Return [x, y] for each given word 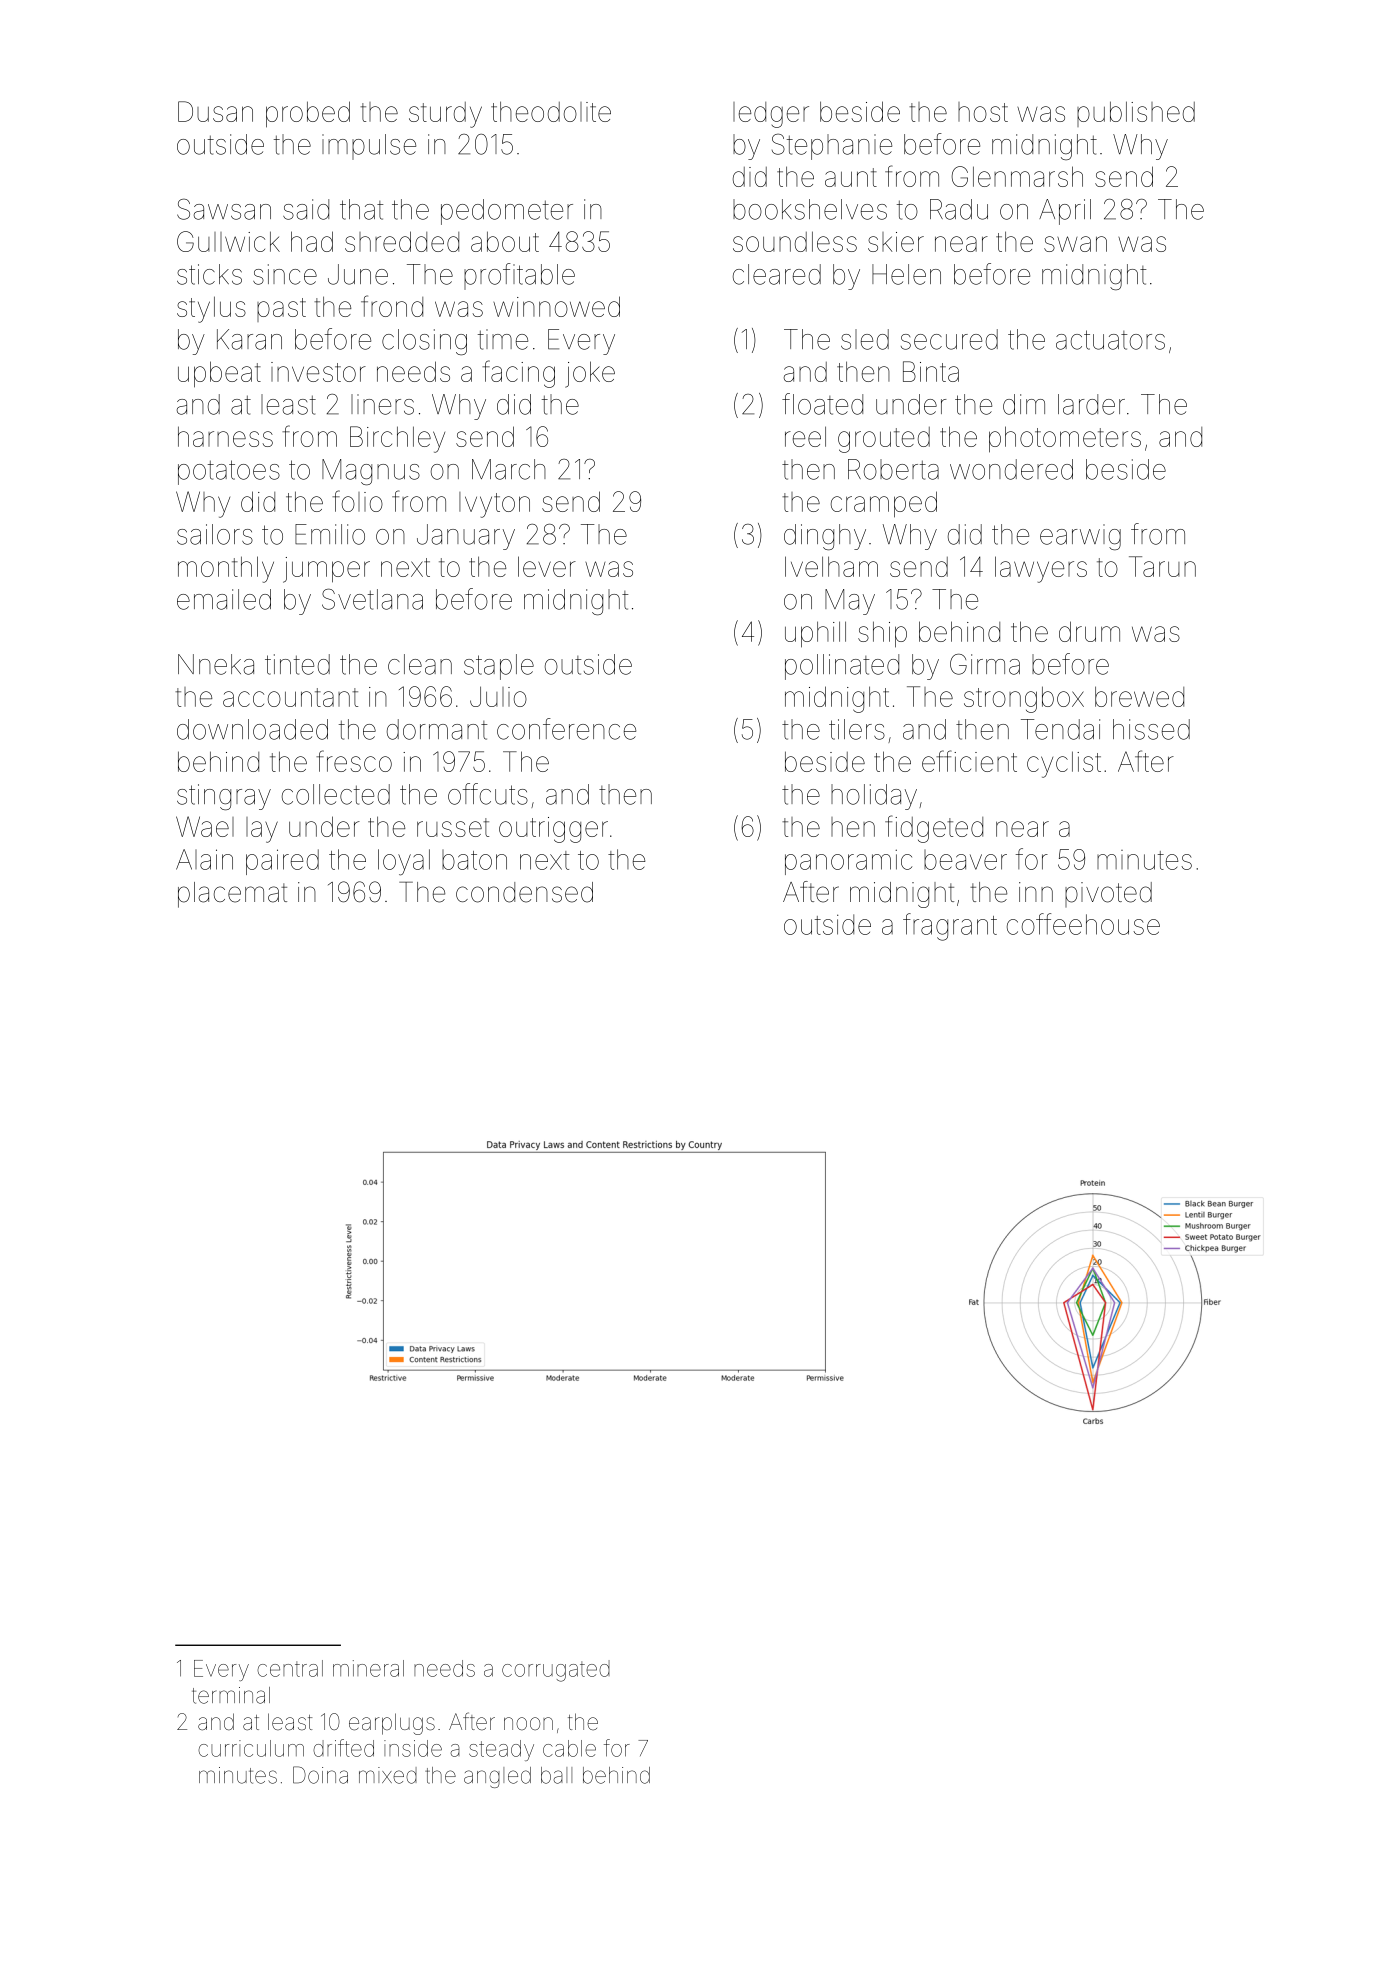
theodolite [551, 111]
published [1136, 114]
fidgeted [934, 829]
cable [569, 1748]
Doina [320, 1775]
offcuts [488, 794]
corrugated [556, 1671]
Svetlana [372, 599]
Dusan [215, 111]
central [290, 1668]
